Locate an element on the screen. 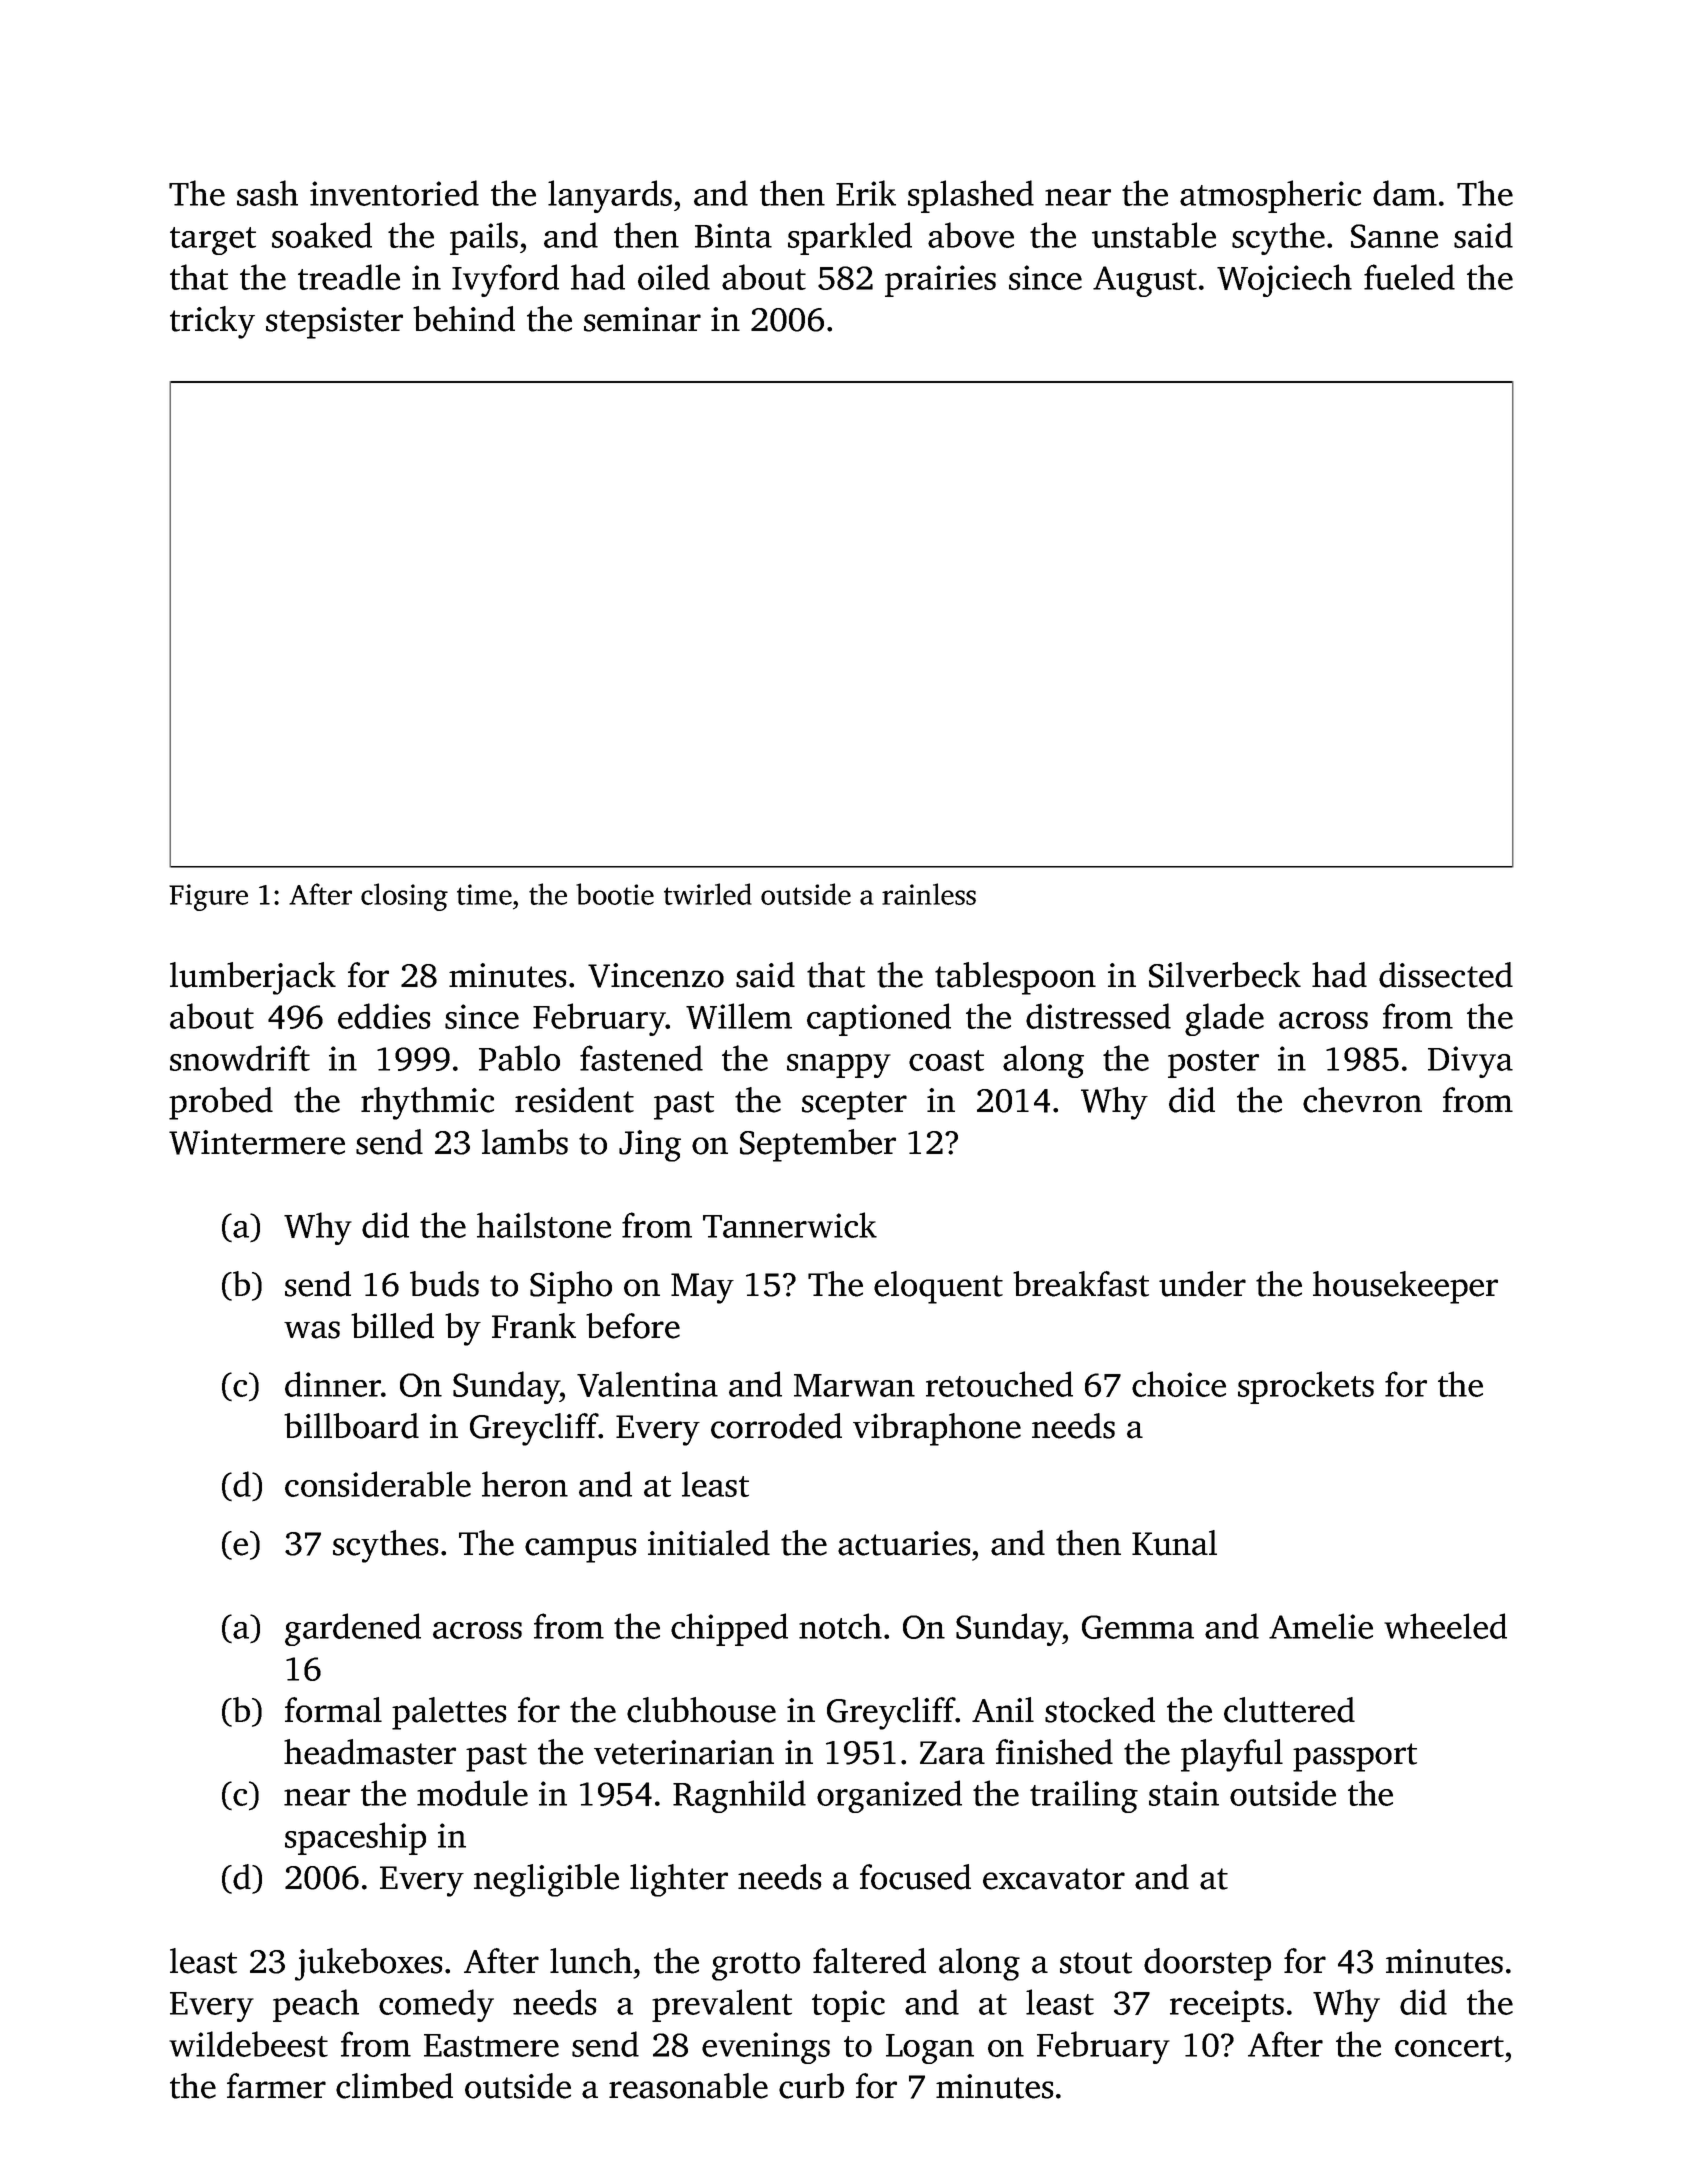 This screenshot has width=1683, height=2178. tricky is located at coordinates (212, 322).
